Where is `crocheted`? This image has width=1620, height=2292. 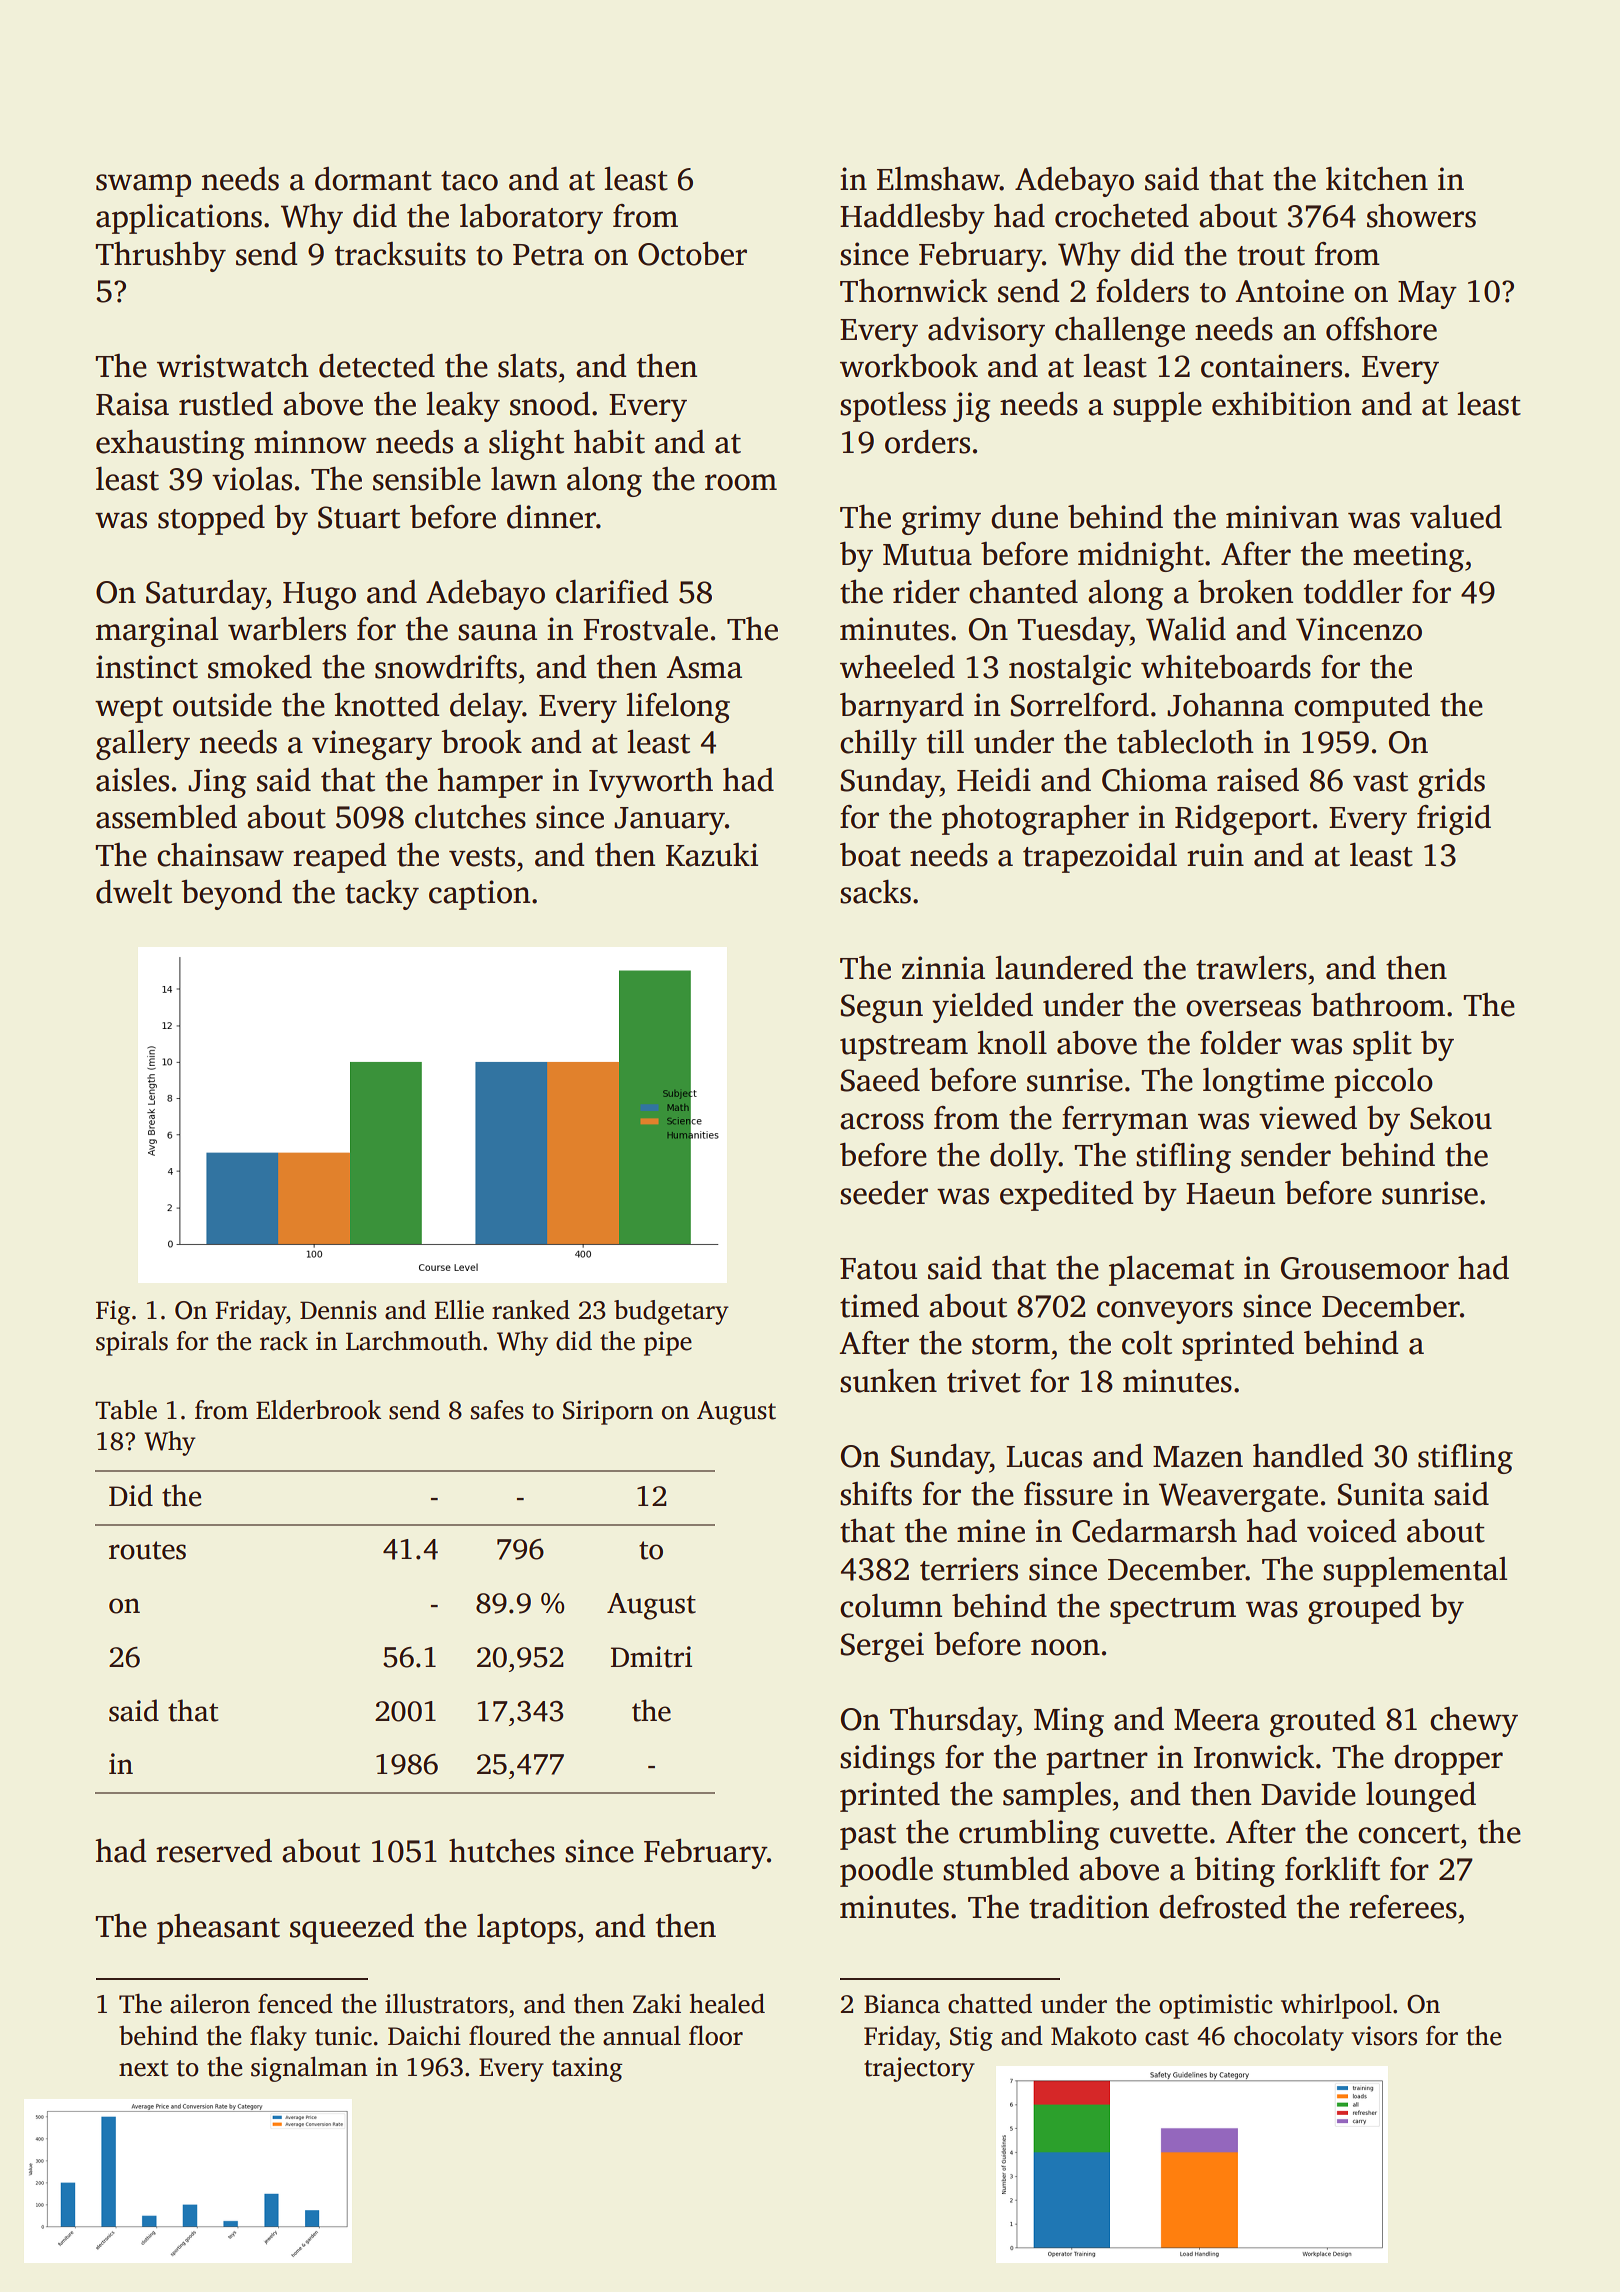 crocheted is located at coordinates (1122, 215).
